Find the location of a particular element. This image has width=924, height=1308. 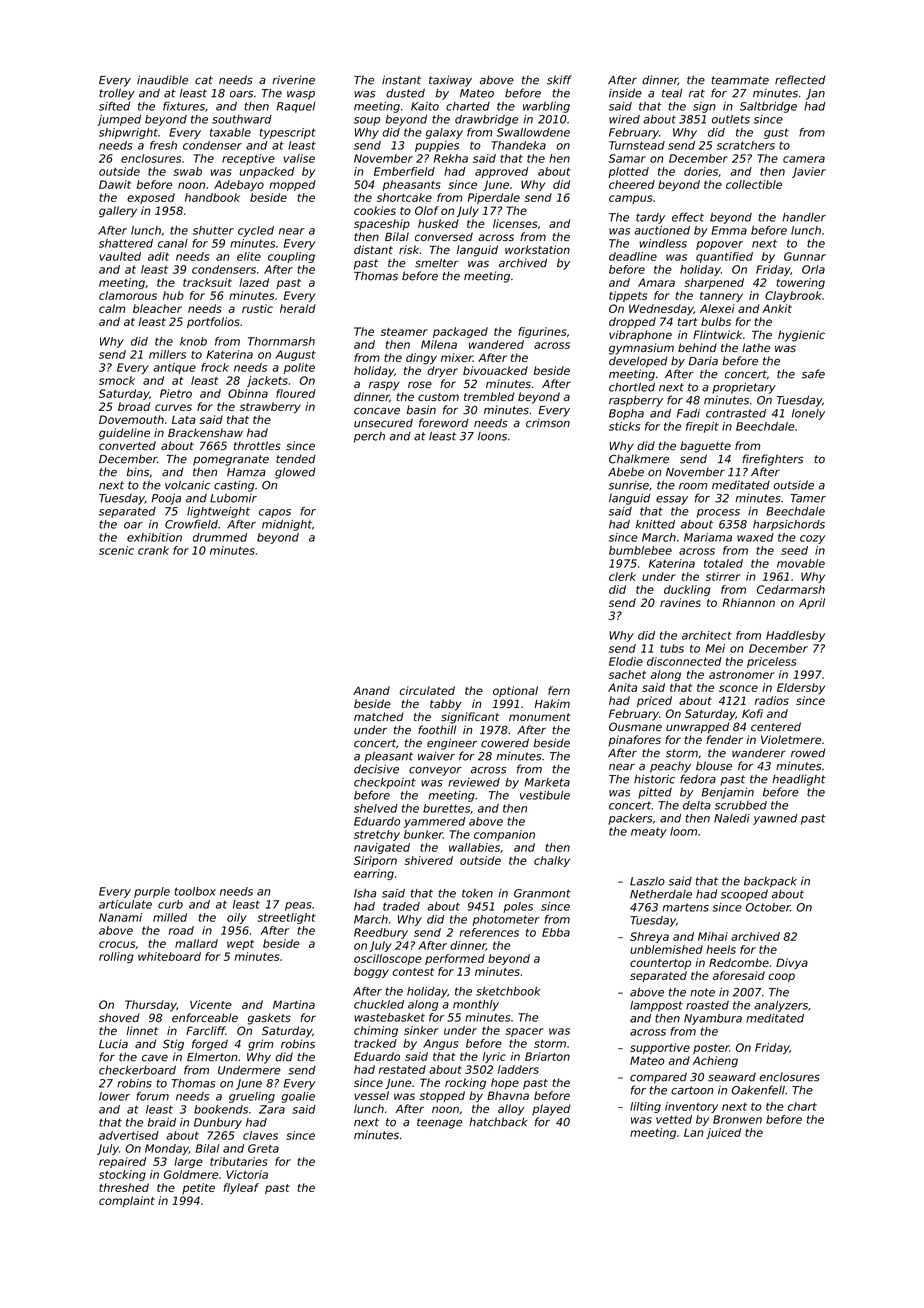

played is located at coordinates (551, 1110).
